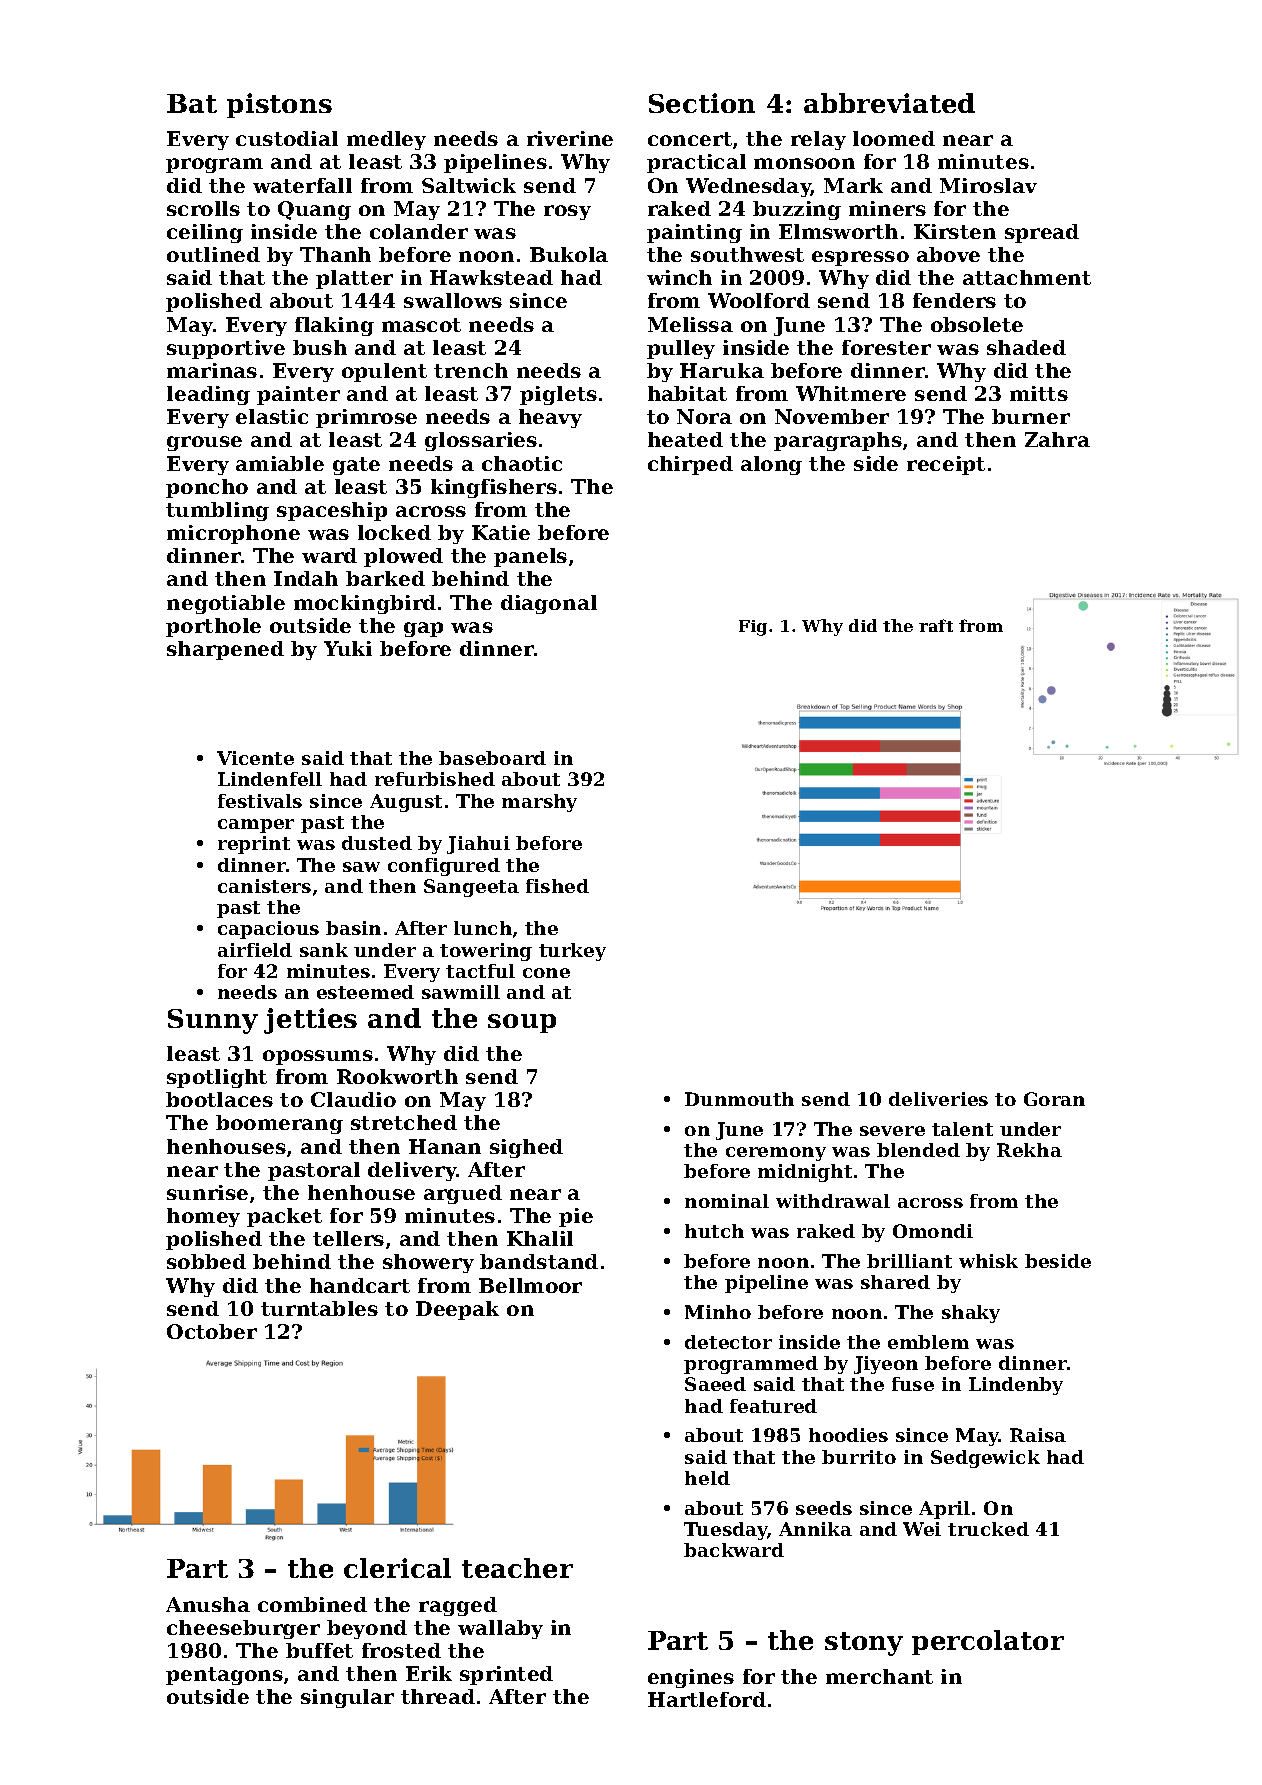 The width and height of the screenshot is (1262, 1785). What do you see at coordinates (962, 1129) in the screenshot?
I see `talent` at bounding box center [962, 1129].
